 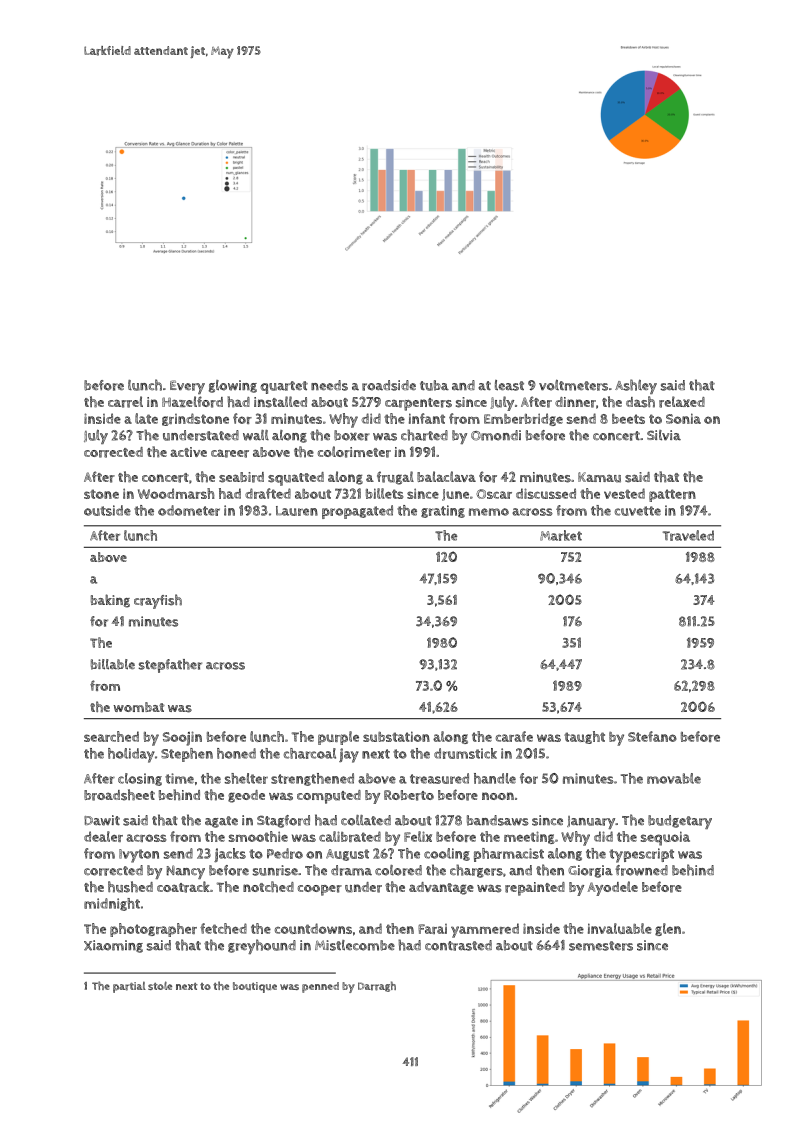 I want to click on taught, so click(x=584, y=737).
